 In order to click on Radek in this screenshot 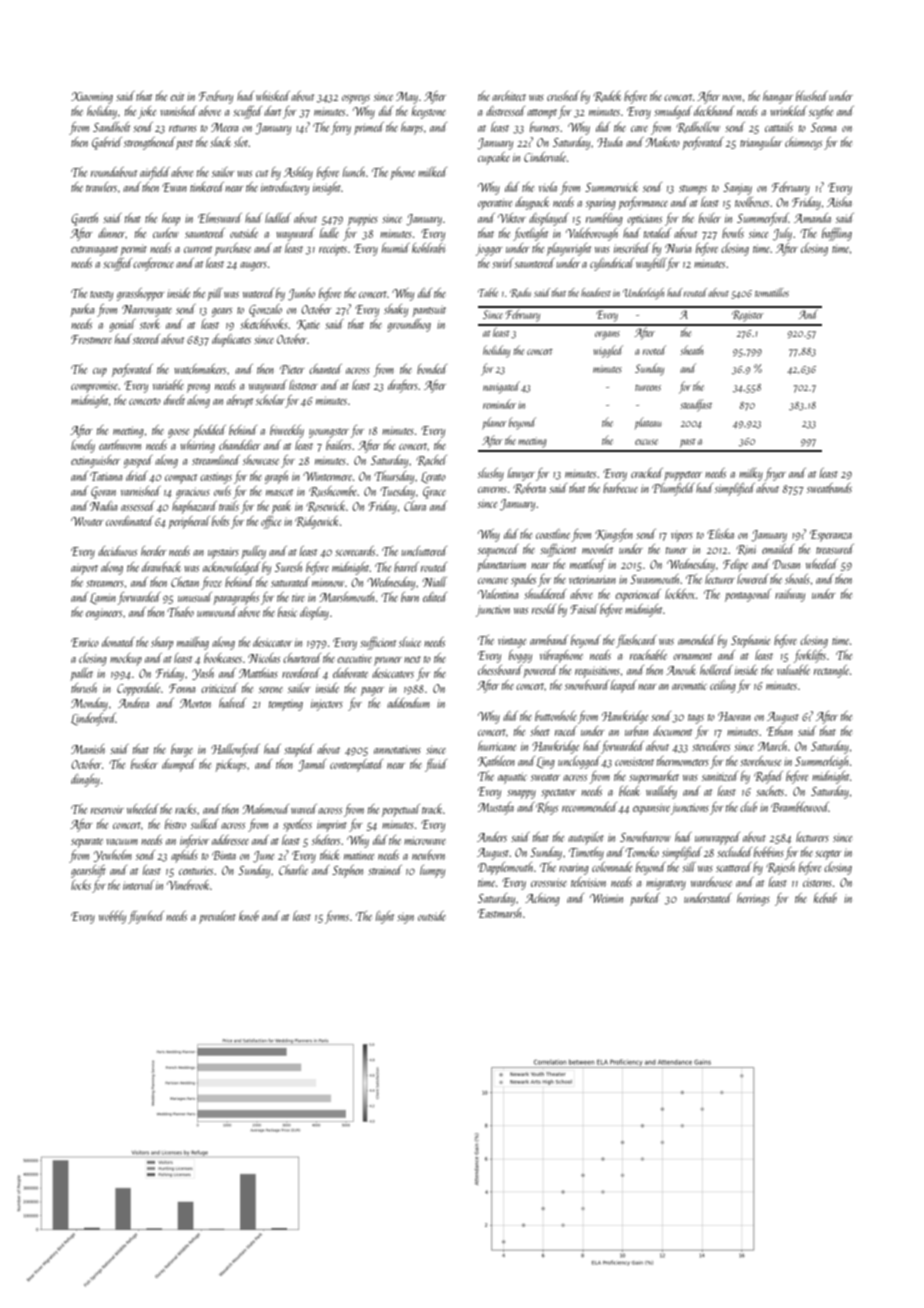, I will do `click(607, 96)`.
